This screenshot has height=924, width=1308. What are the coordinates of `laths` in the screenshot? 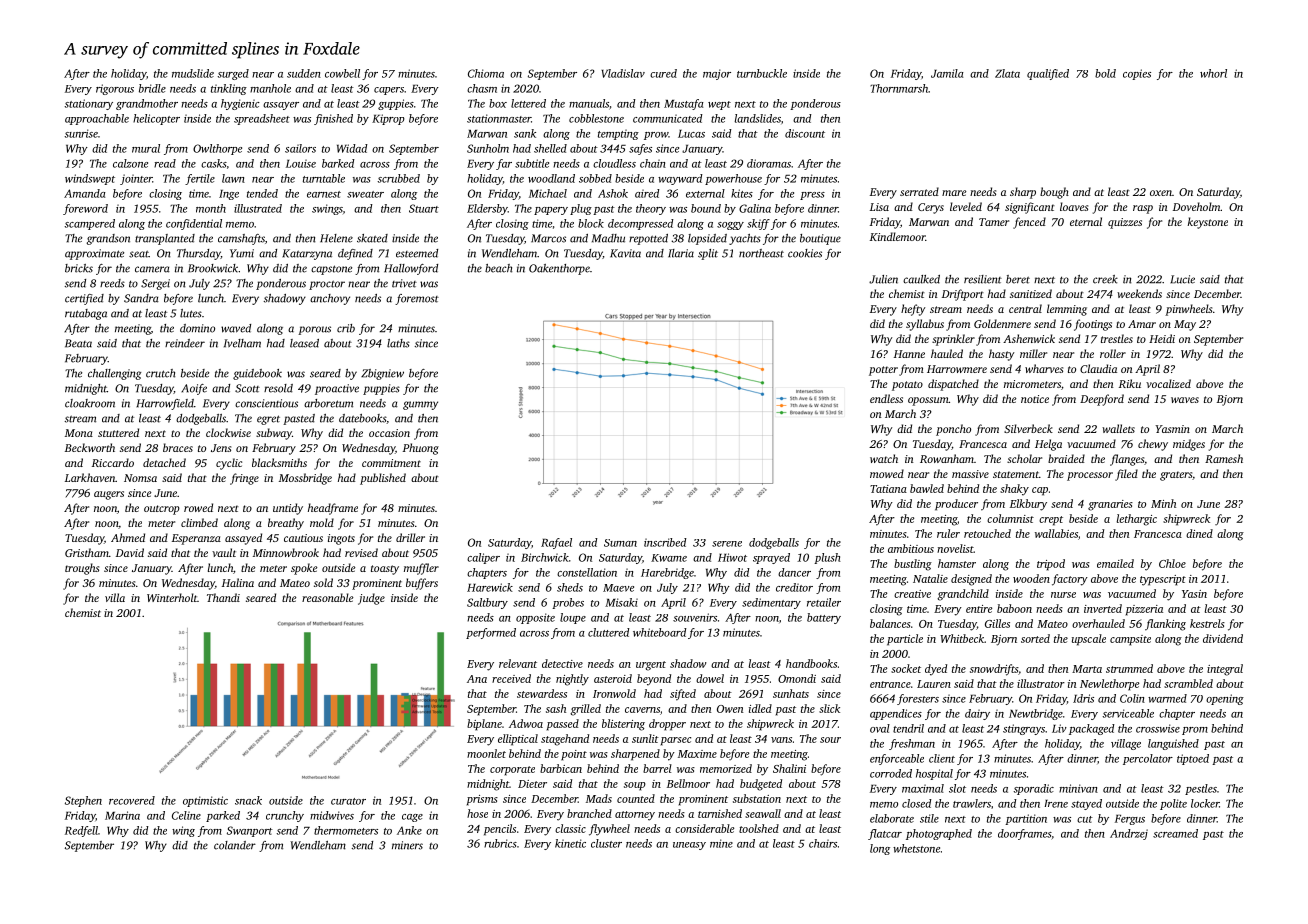 It's located at (398, 343).
